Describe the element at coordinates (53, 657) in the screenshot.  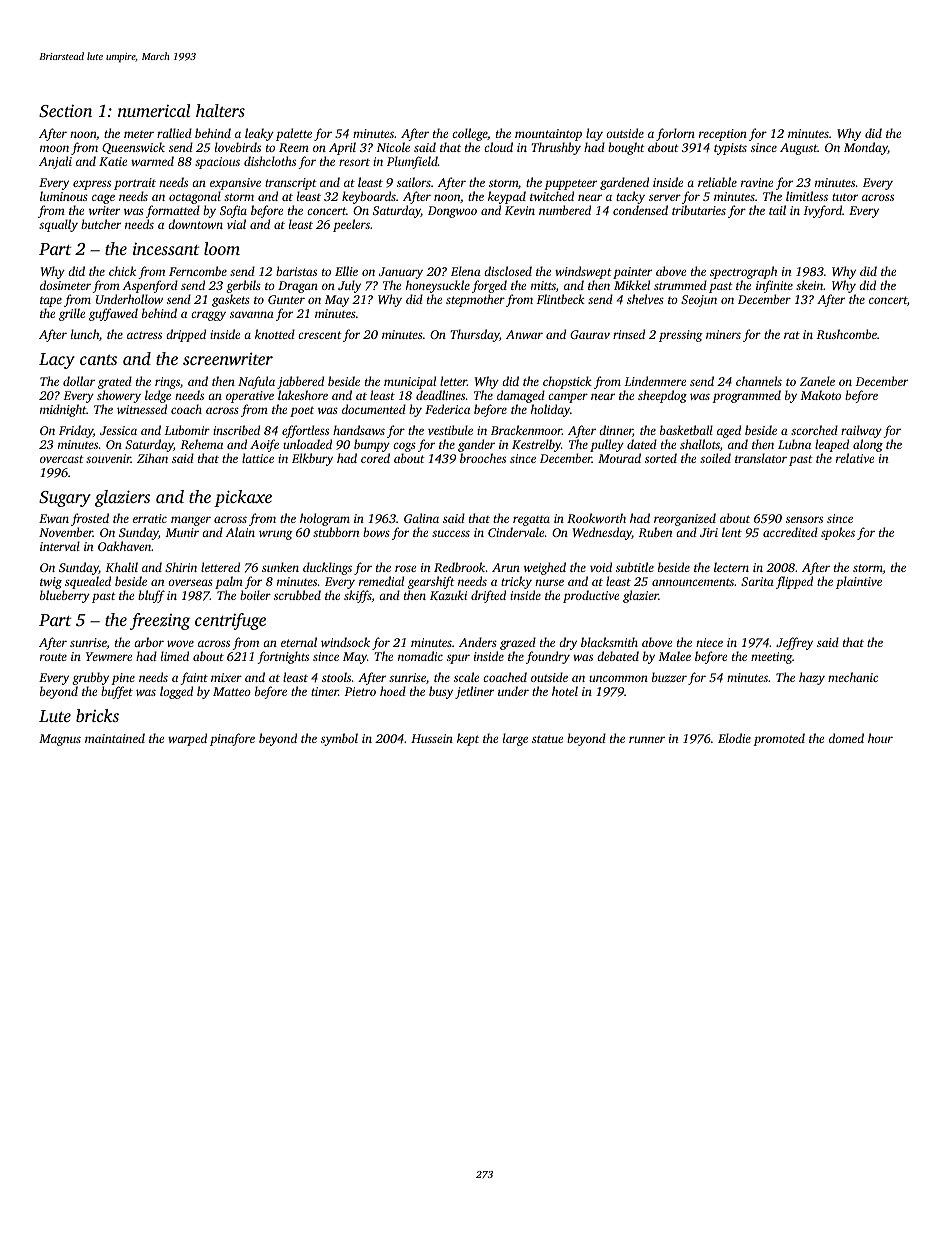
I see `route` at that location.
